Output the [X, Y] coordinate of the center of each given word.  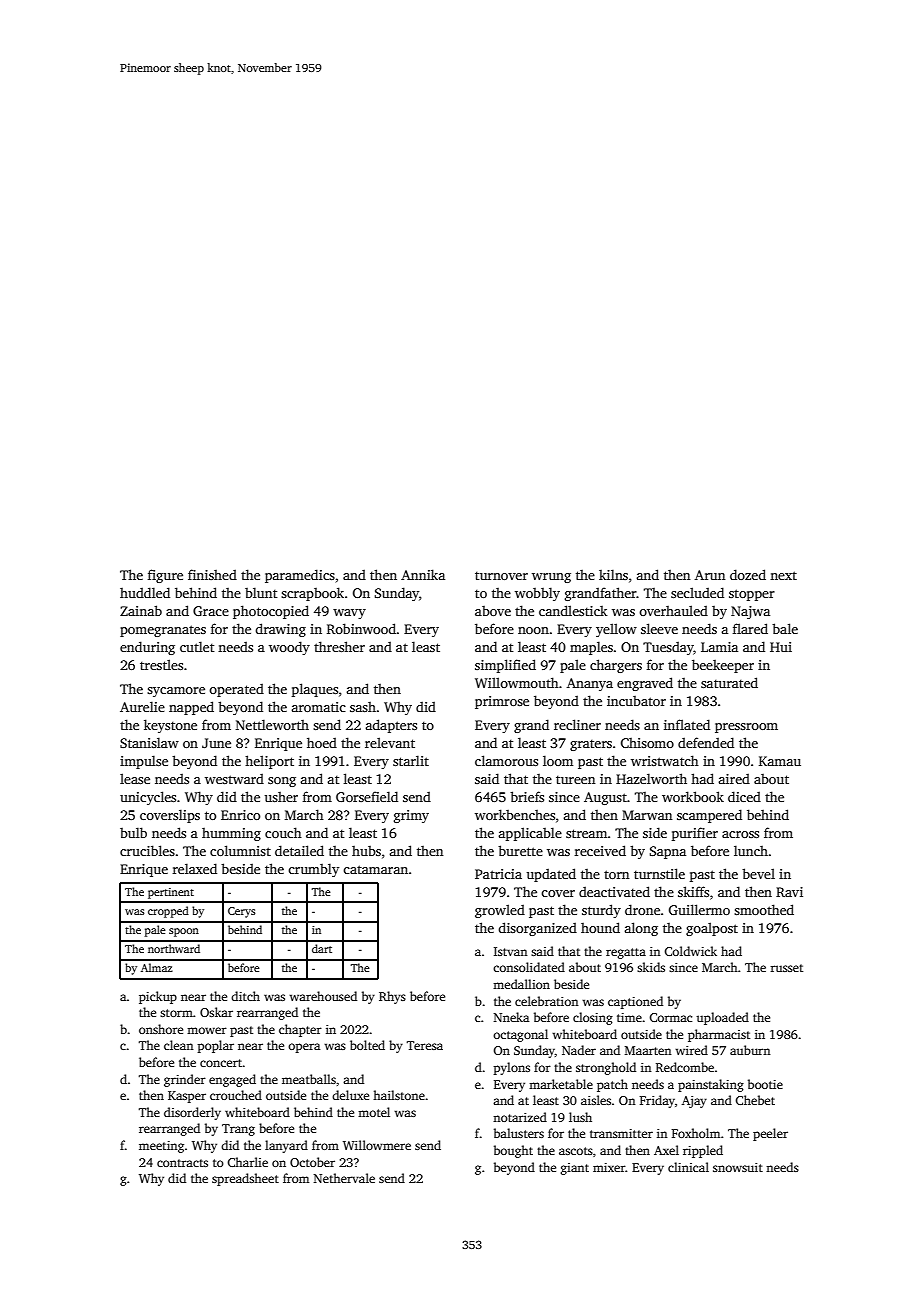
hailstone [399, 1095]
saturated [729, 682]
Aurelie [142, 706]
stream [586, 833]
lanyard [286, 1146]
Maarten [648, 1050]
